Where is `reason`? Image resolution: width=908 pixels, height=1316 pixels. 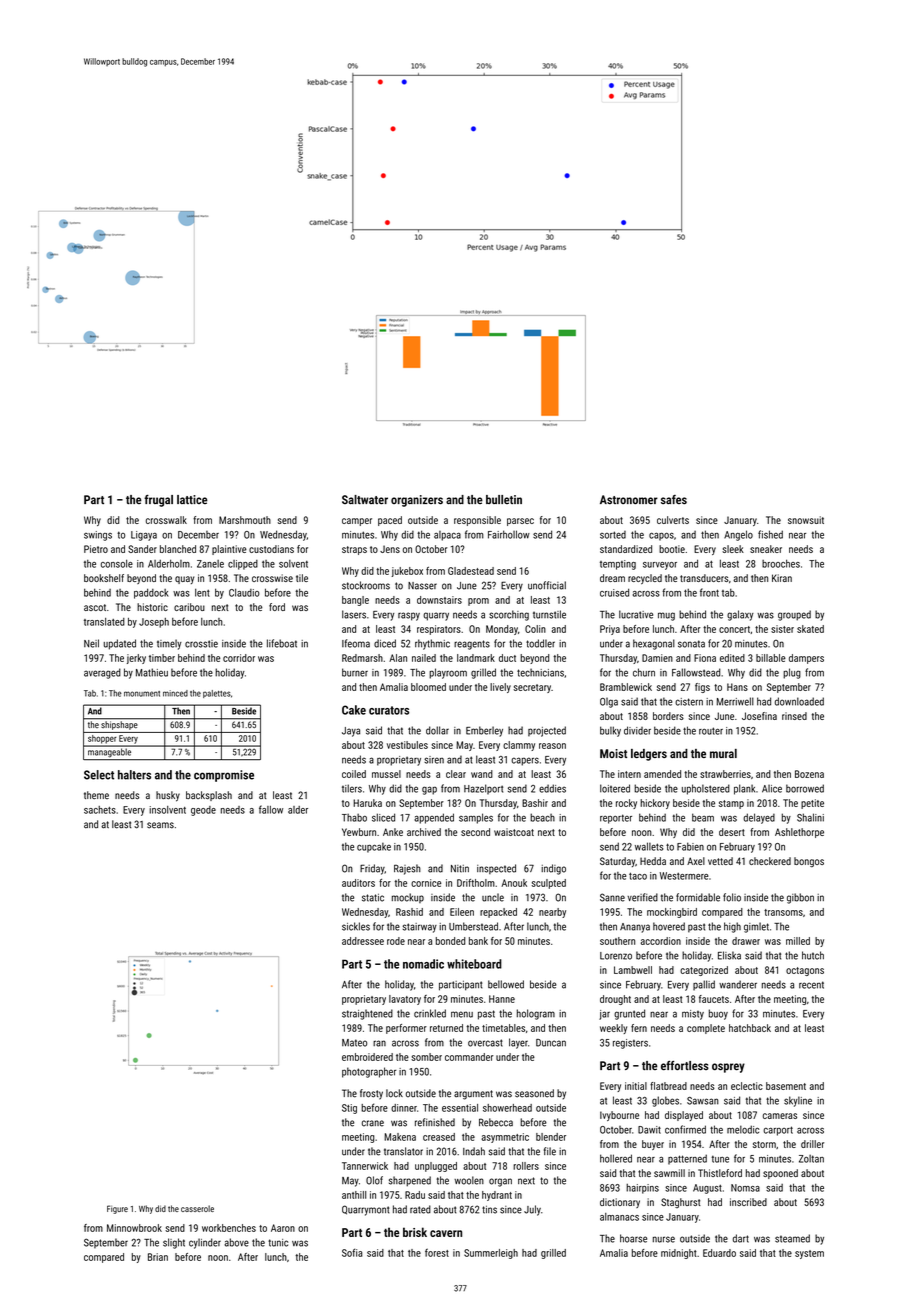
reason is located at coordinates (552, 746).
